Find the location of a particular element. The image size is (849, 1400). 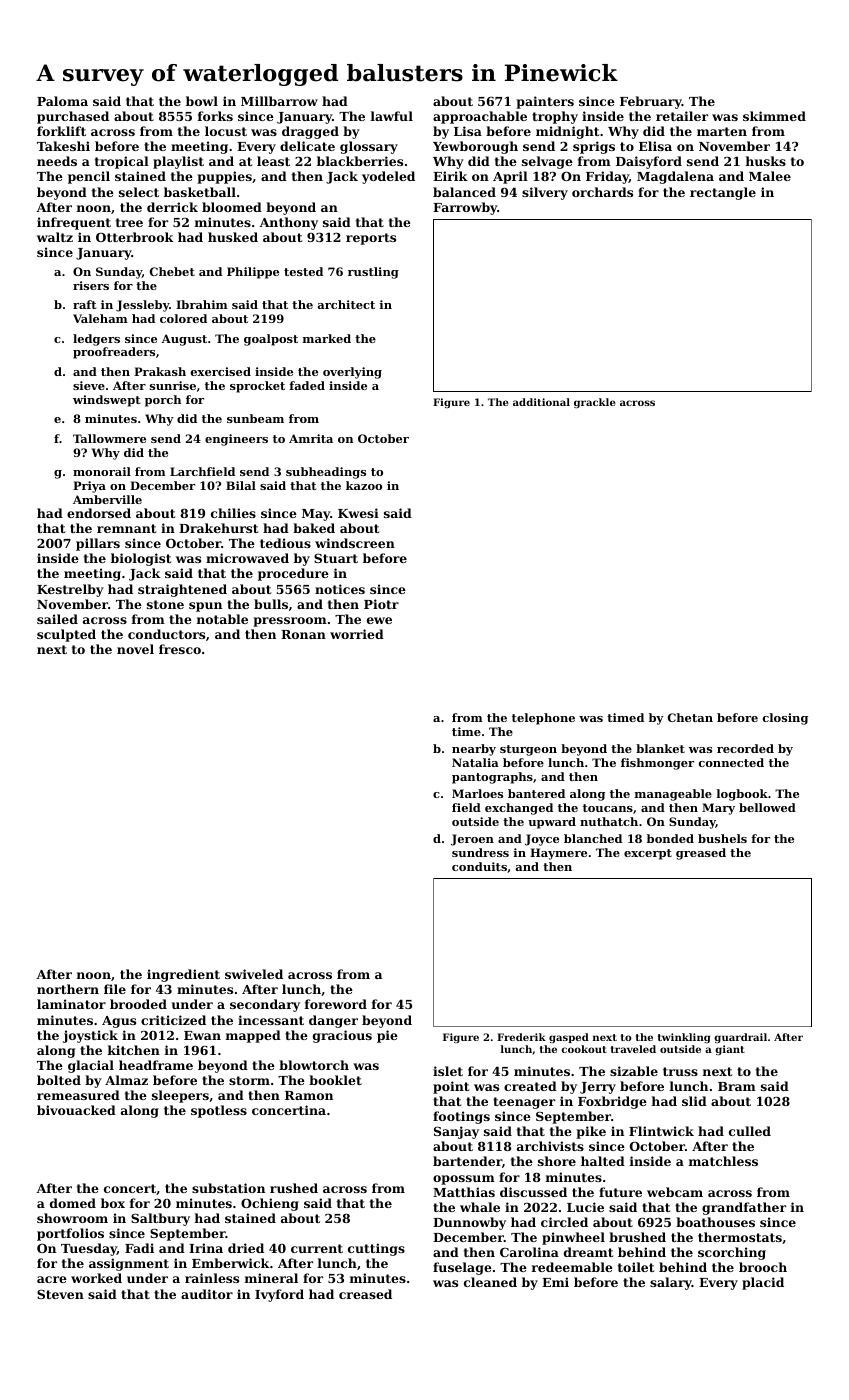

file is located at coordinates (115, 989).
